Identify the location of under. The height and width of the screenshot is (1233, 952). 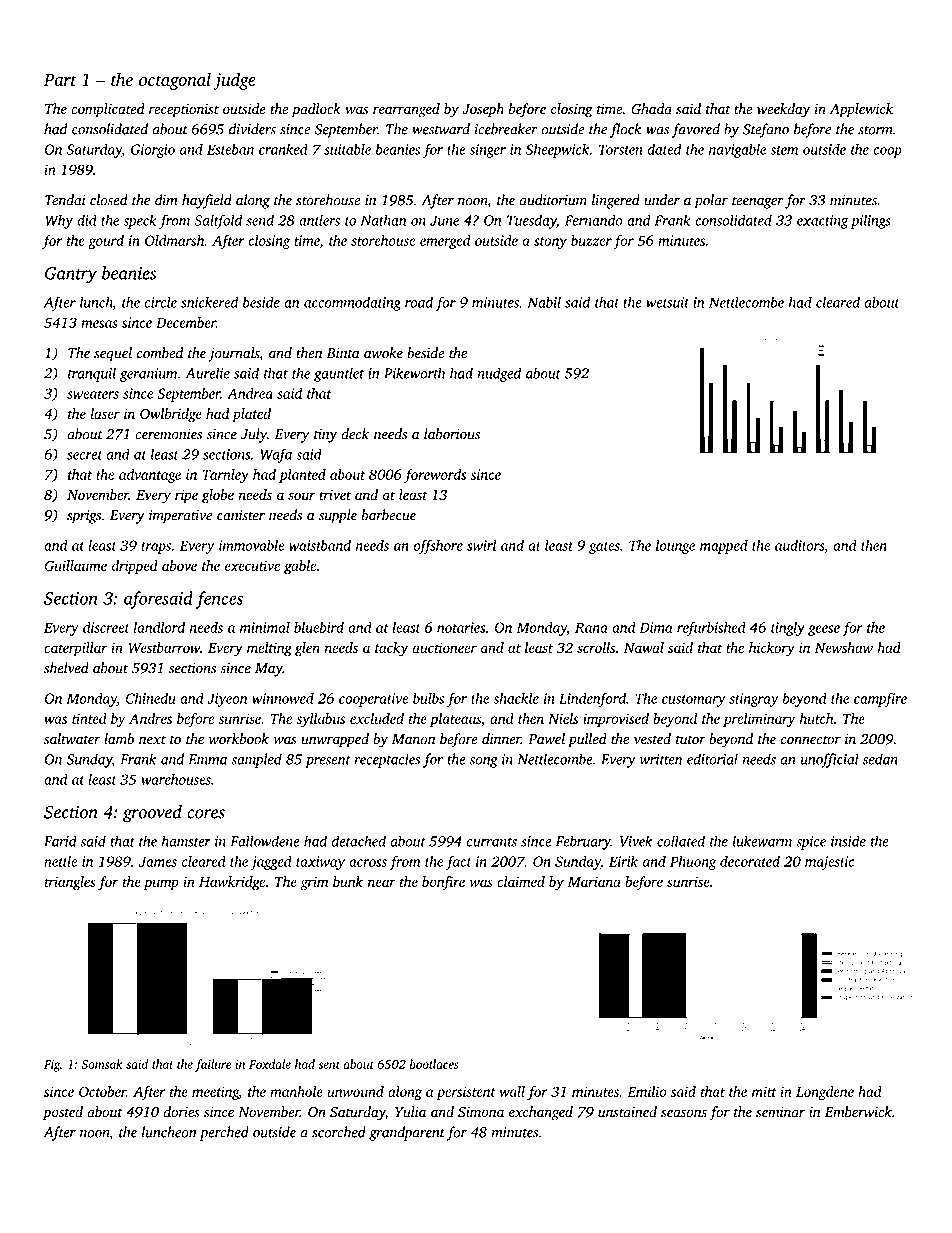
(662, 200).
